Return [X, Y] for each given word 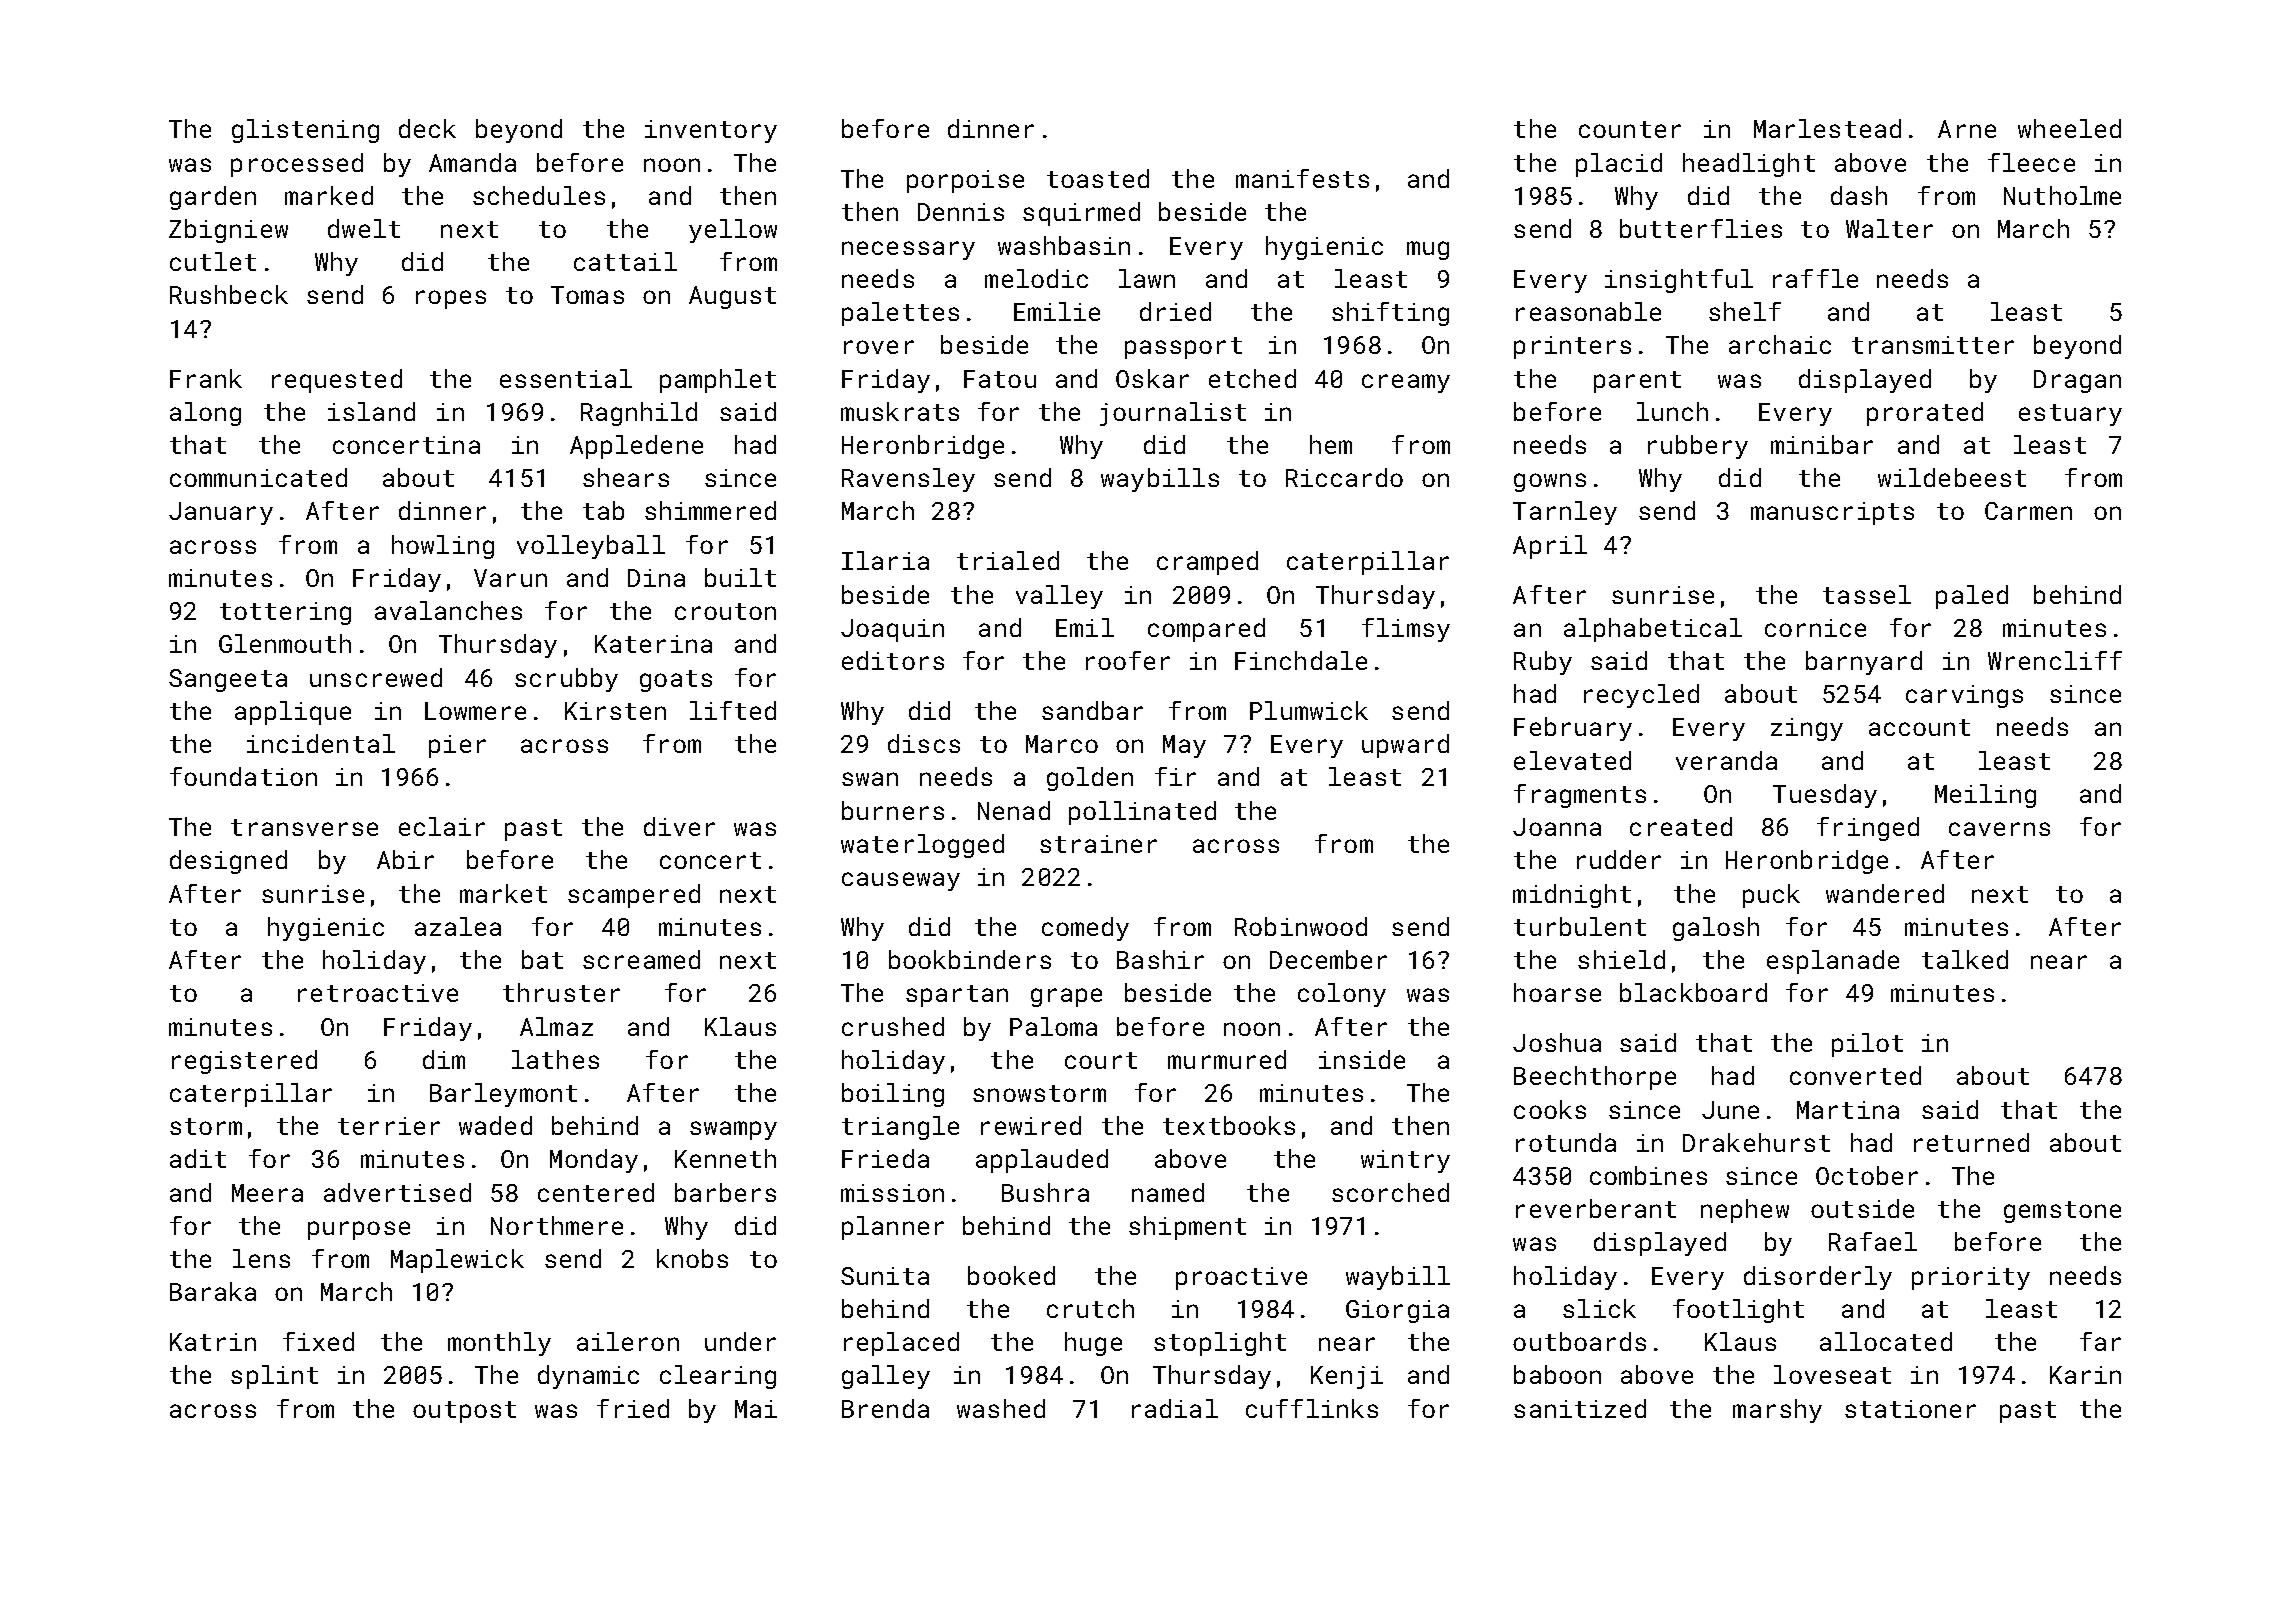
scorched [1390, 1192]
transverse [304, 827]
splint [274, 1377]
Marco [1062, 744]
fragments [1580, 796]
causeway [901, 881]
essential [566, 378]
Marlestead [1827, 128]
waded [495, 1125]
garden [213, 198]
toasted [1098, 178]
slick [1599, 1308]
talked [1965, 959]
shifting [1390, 314]
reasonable [1588, 311]
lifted [733, 710]
